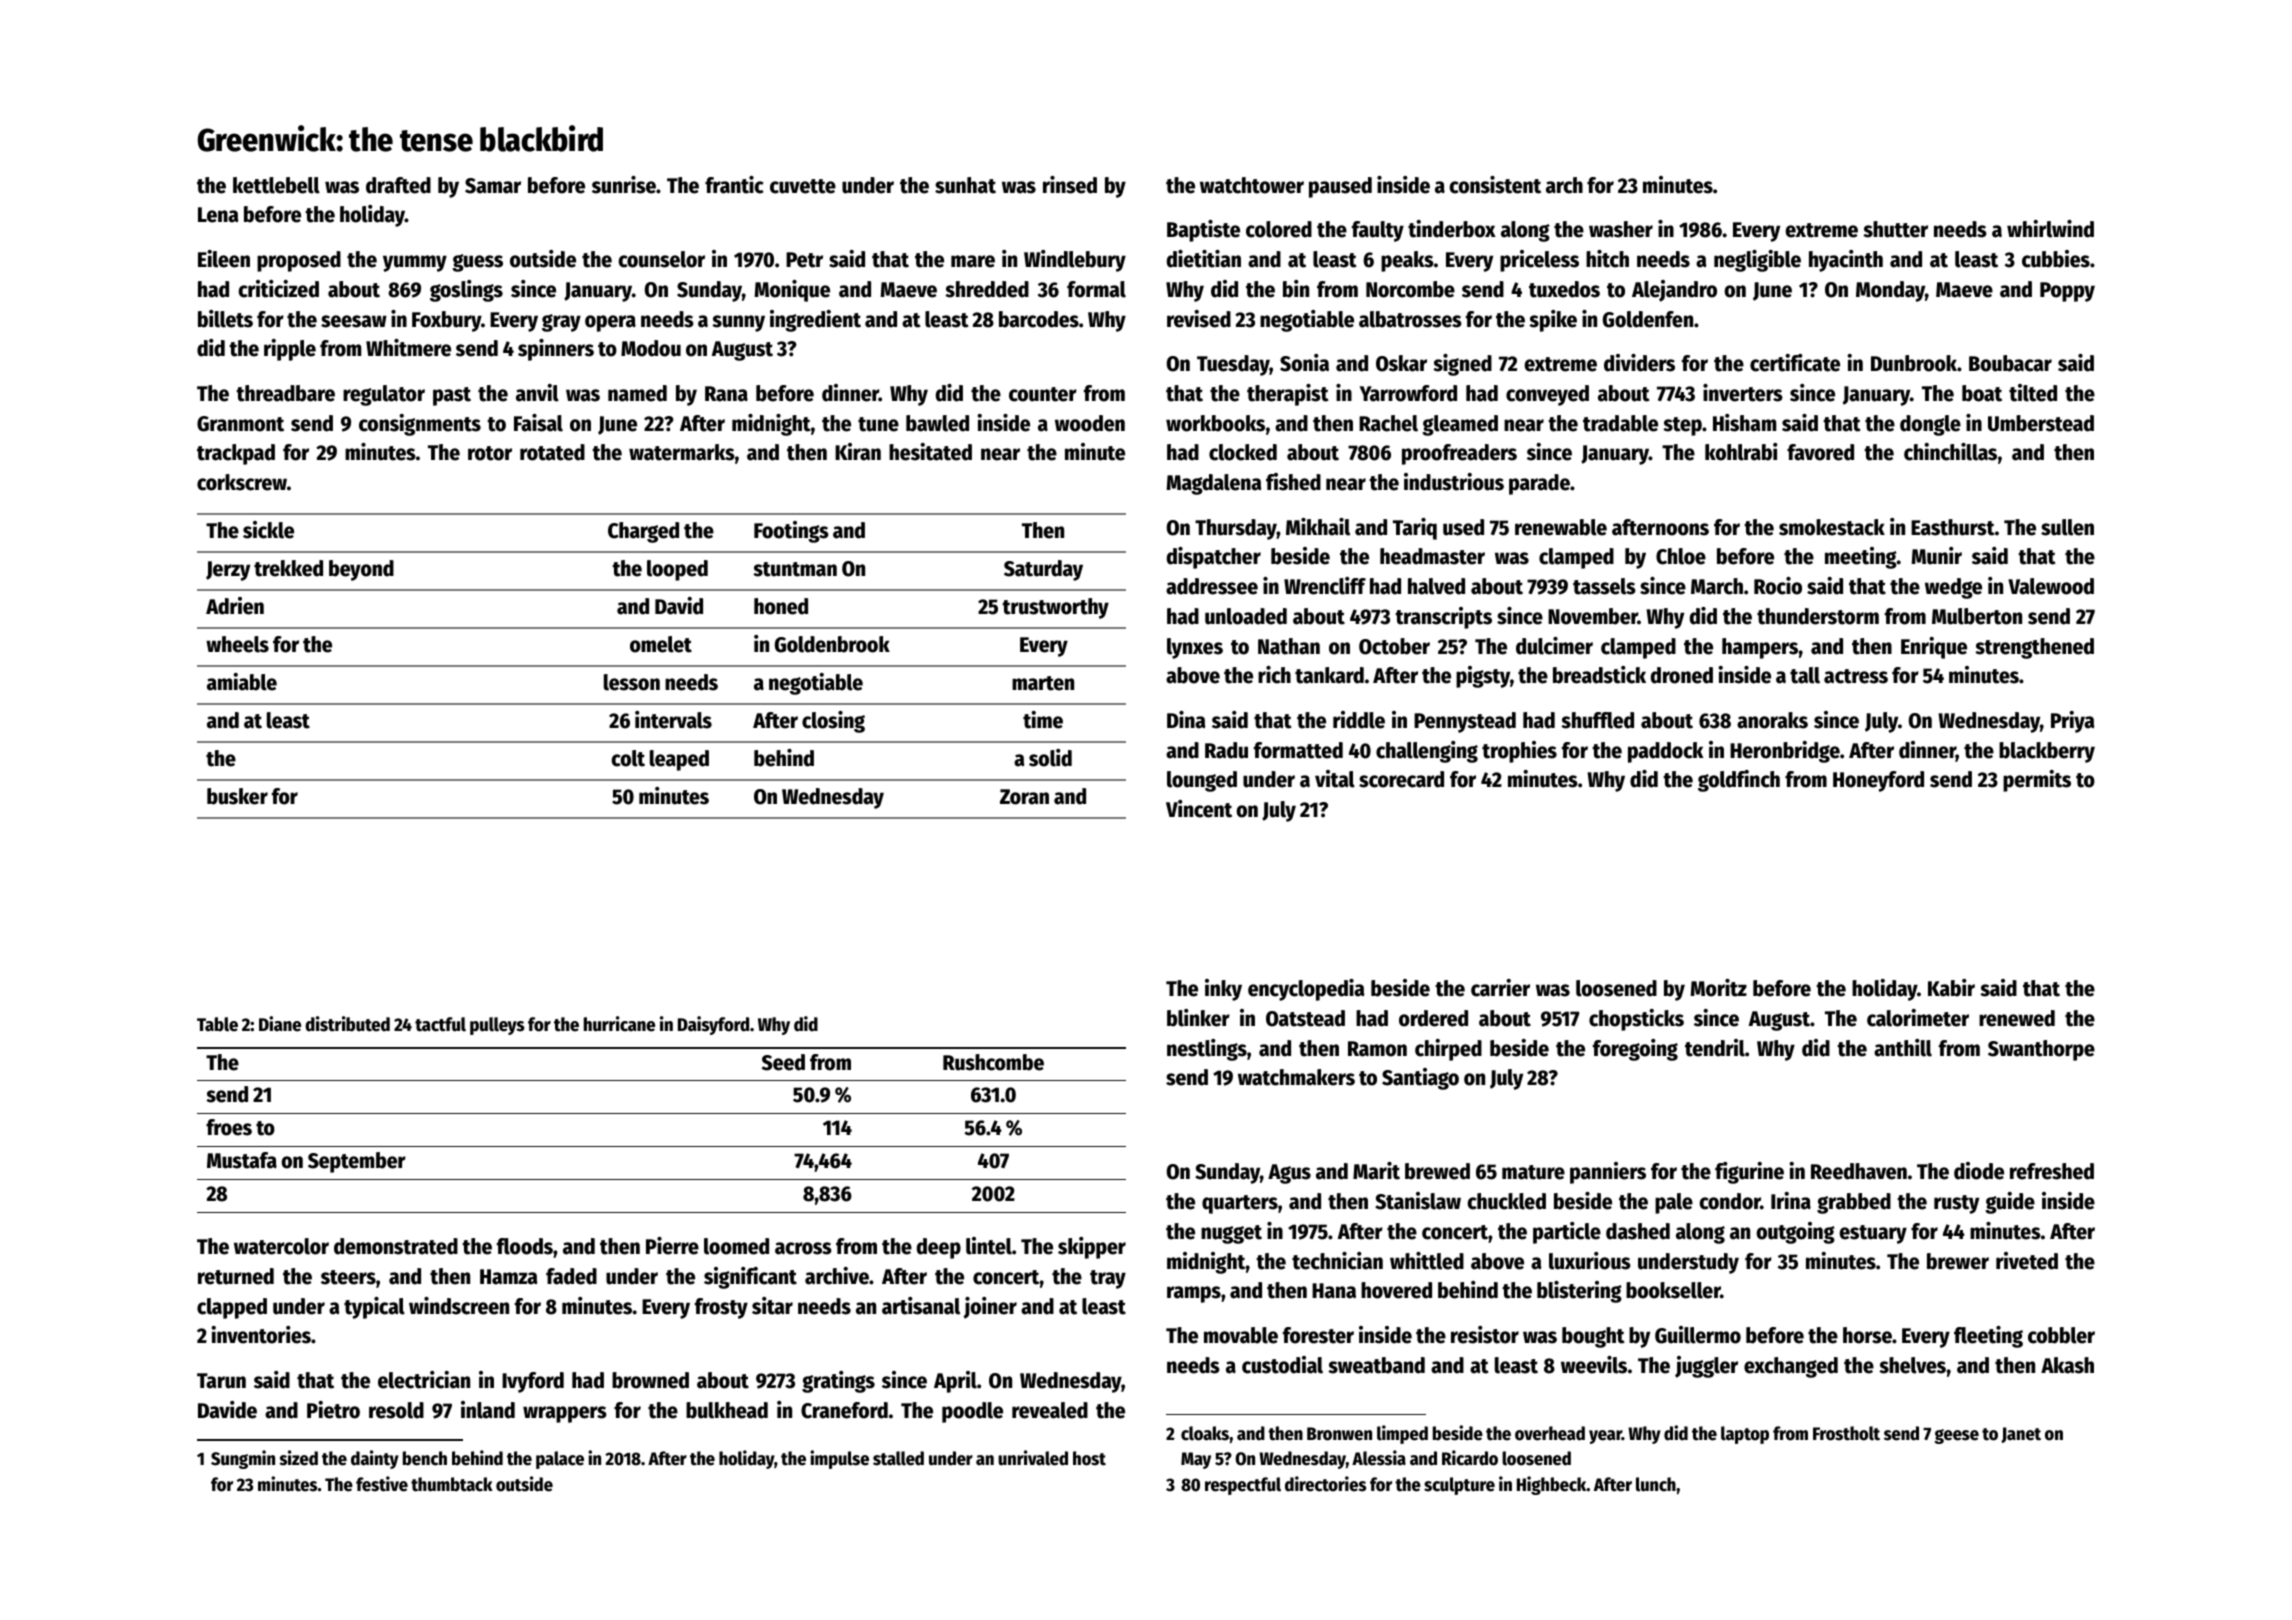 The height and width of the document is (1620, 2292). Describe the element at coordinates (1236, 529) in the document. I see `Thursday` at that location.
